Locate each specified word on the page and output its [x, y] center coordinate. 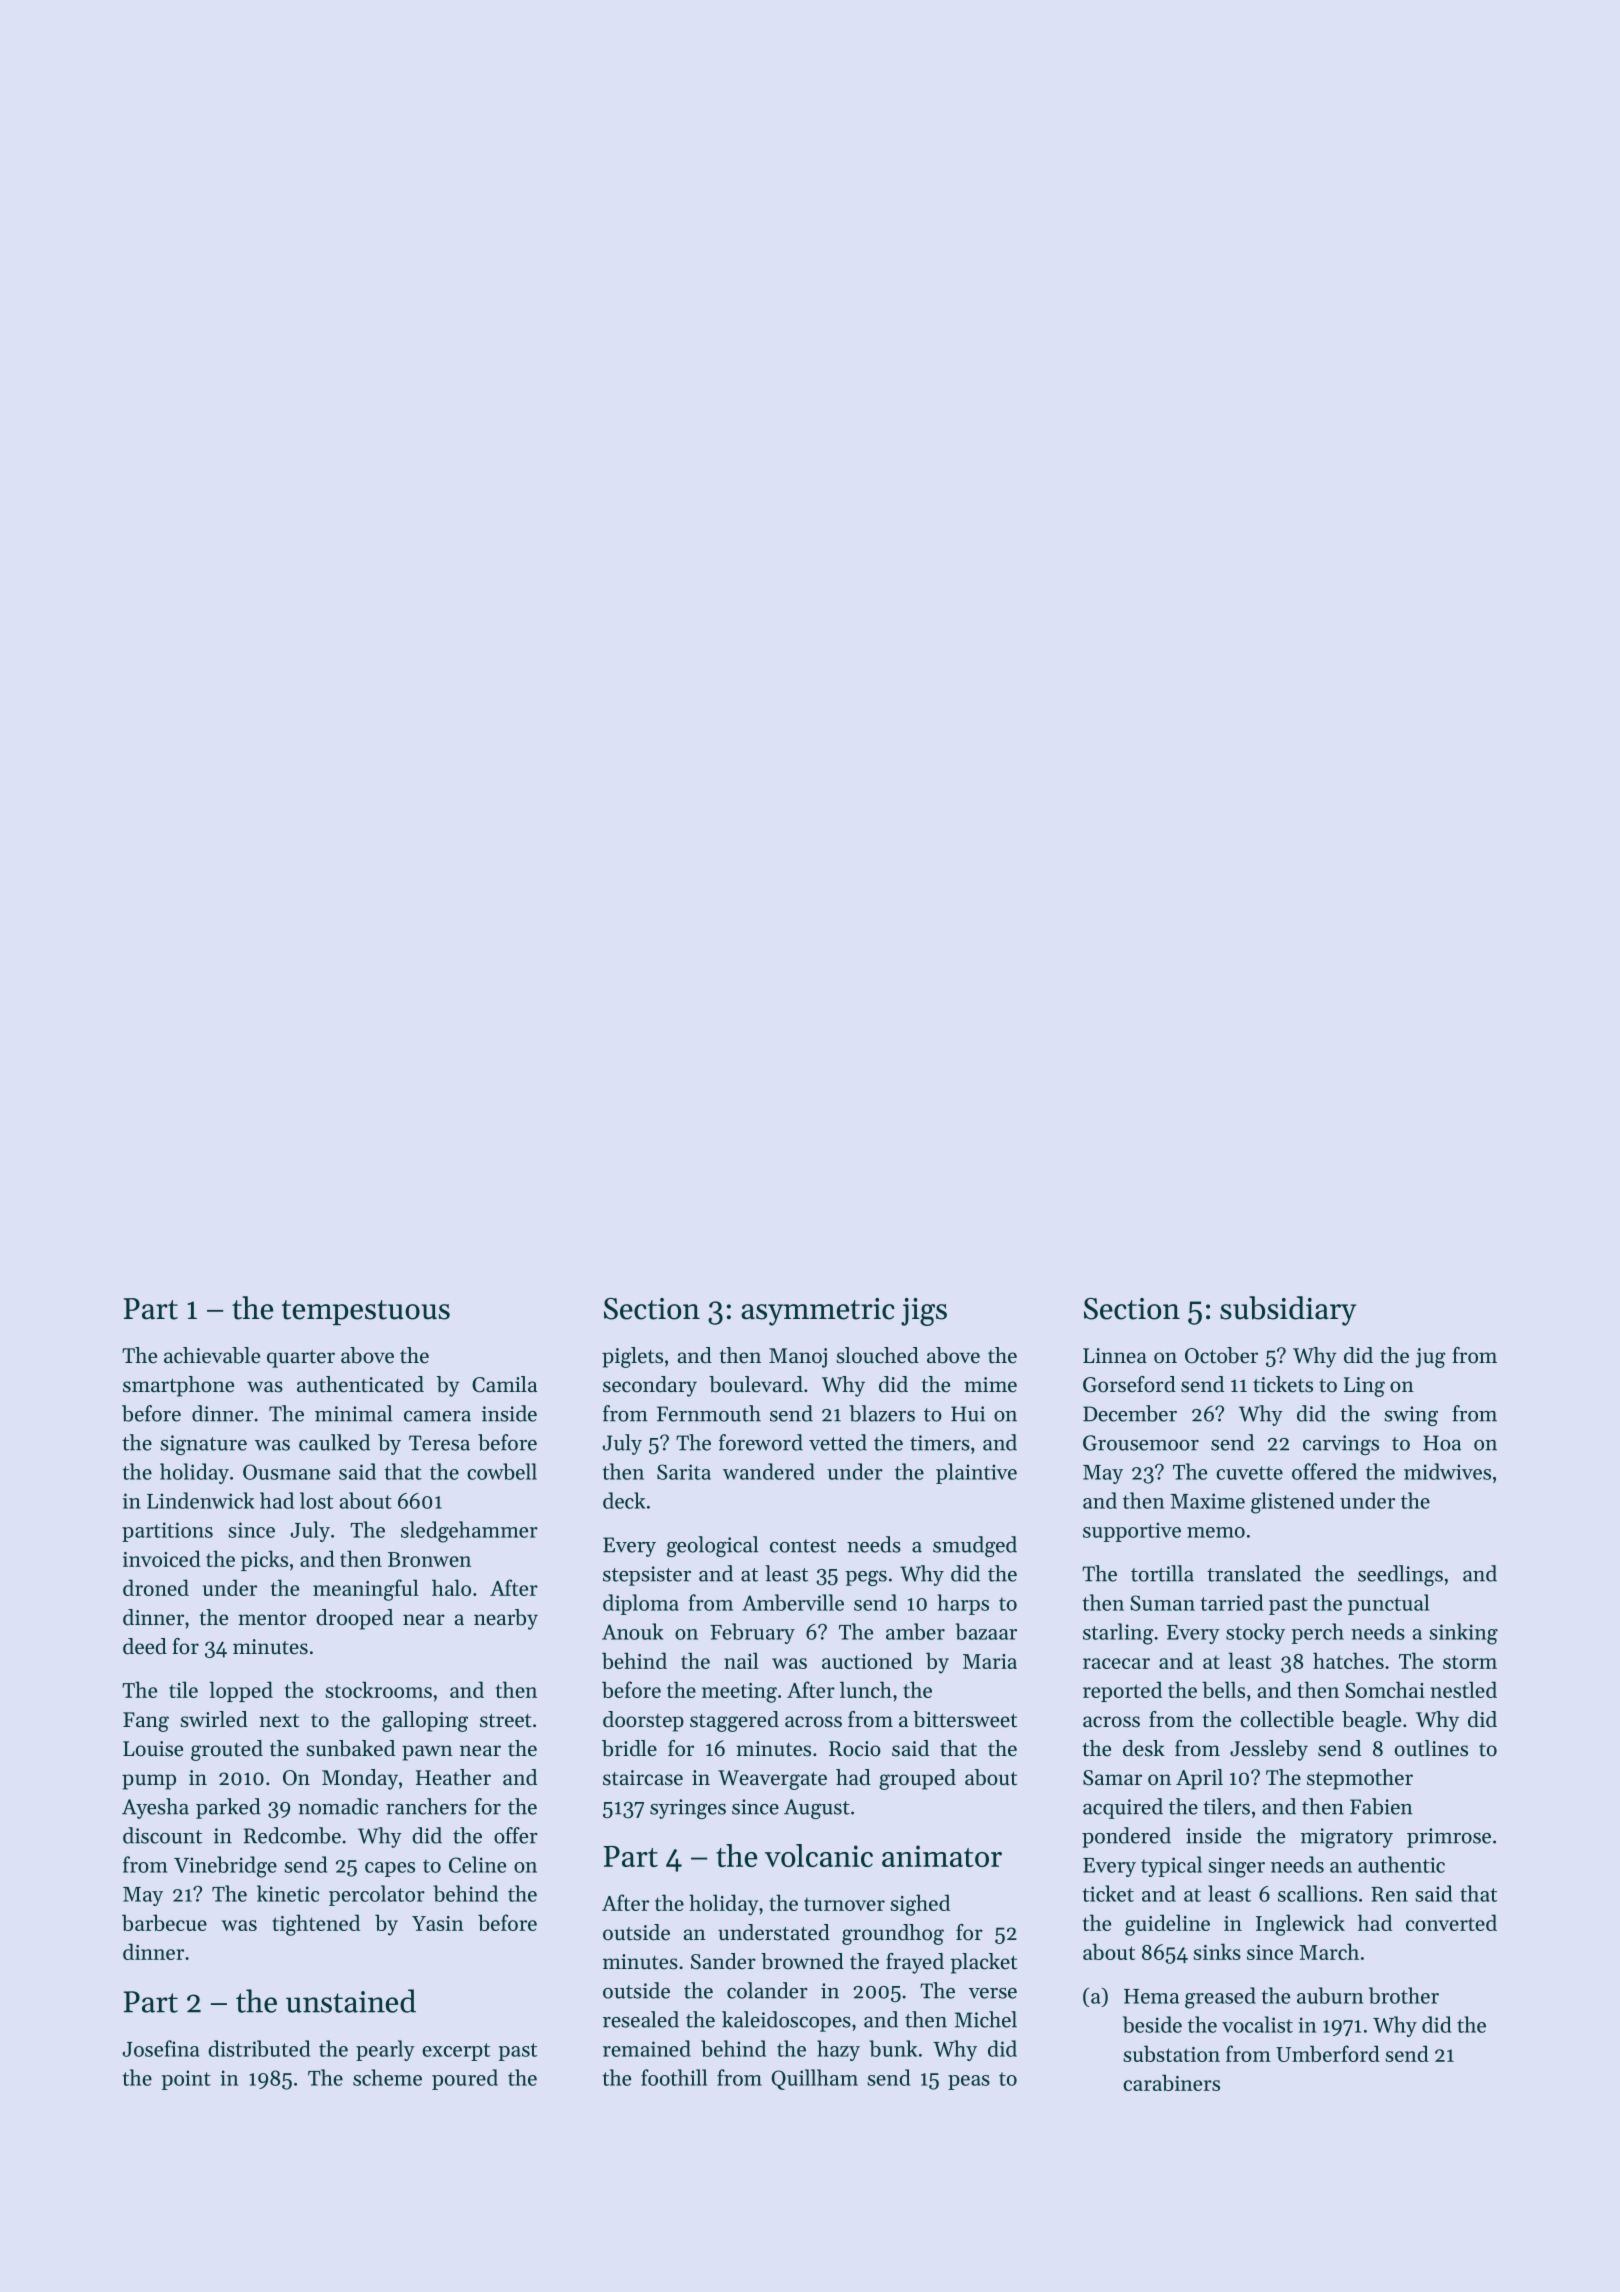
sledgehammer [469, 1532]
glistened [1292, 1503]
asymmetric [818, 1312]
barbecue [164, 1922]
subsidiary [1288, 1311]
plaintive [976, 1473]
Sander [723, 1961]
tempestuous [366, 1312]
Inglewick [1300, 1925]
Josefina [161, 2048]
